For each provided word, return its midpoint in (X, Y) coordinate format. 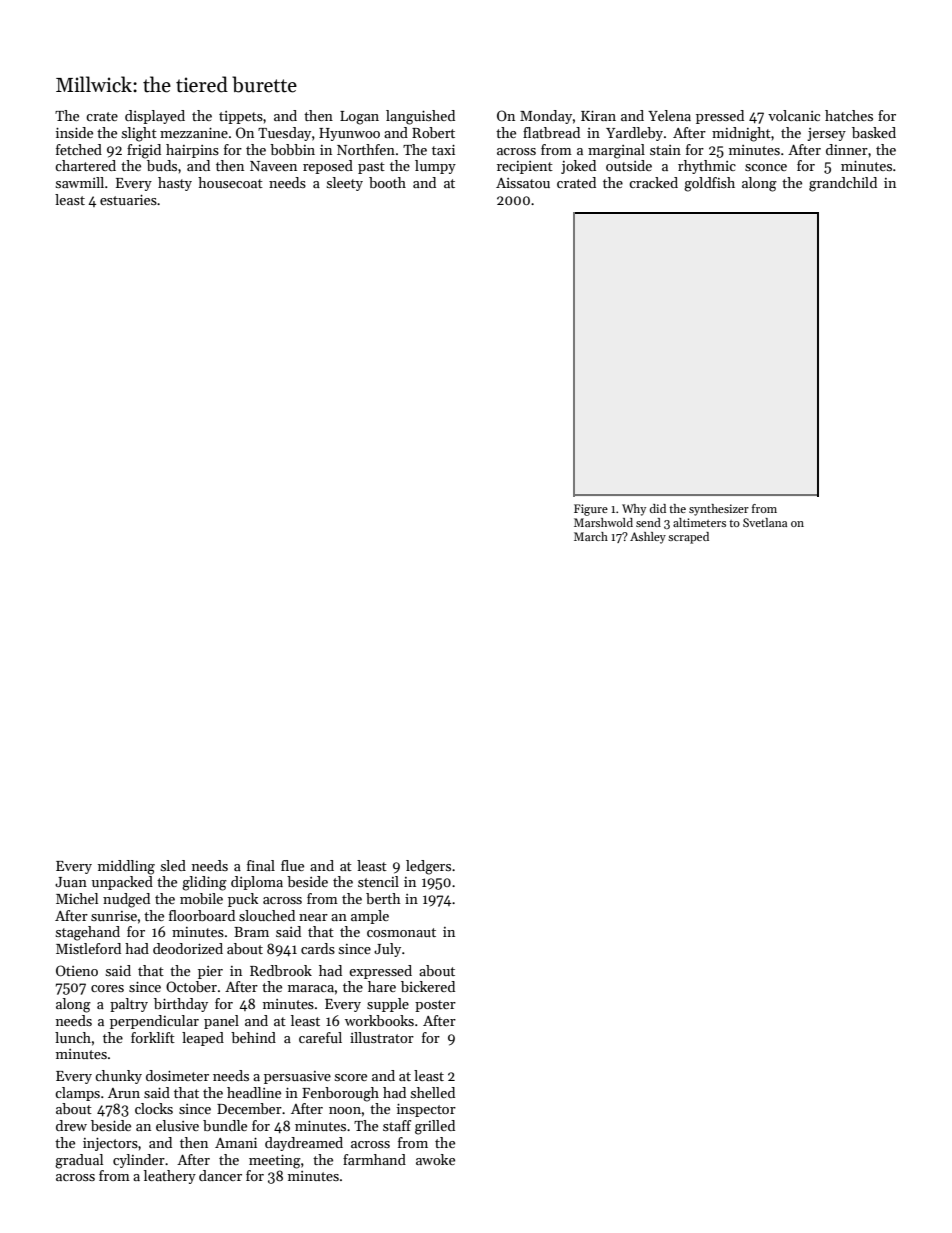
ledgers (428, 867)
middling (126, 867)
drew (71, 1125)
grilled (435, 1127)
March (591, 536)
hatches (849, 115)
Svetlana (765, 522)
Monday (546, 117)
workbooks (379, 1020)
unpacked (122, 883)
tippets (241, 117)
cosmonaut (401, 932)
